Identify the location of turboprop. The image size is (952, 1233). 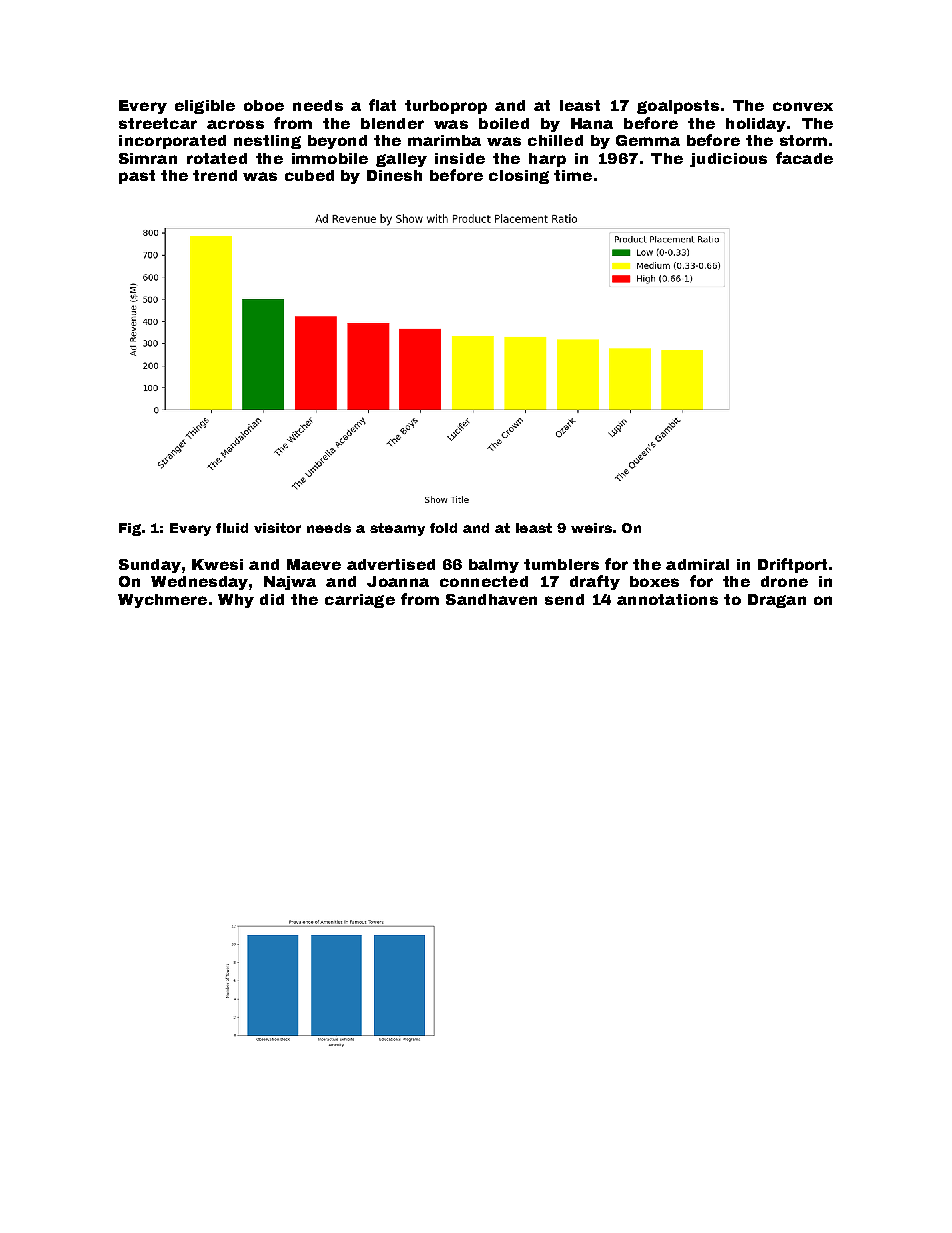
(446, 107).
